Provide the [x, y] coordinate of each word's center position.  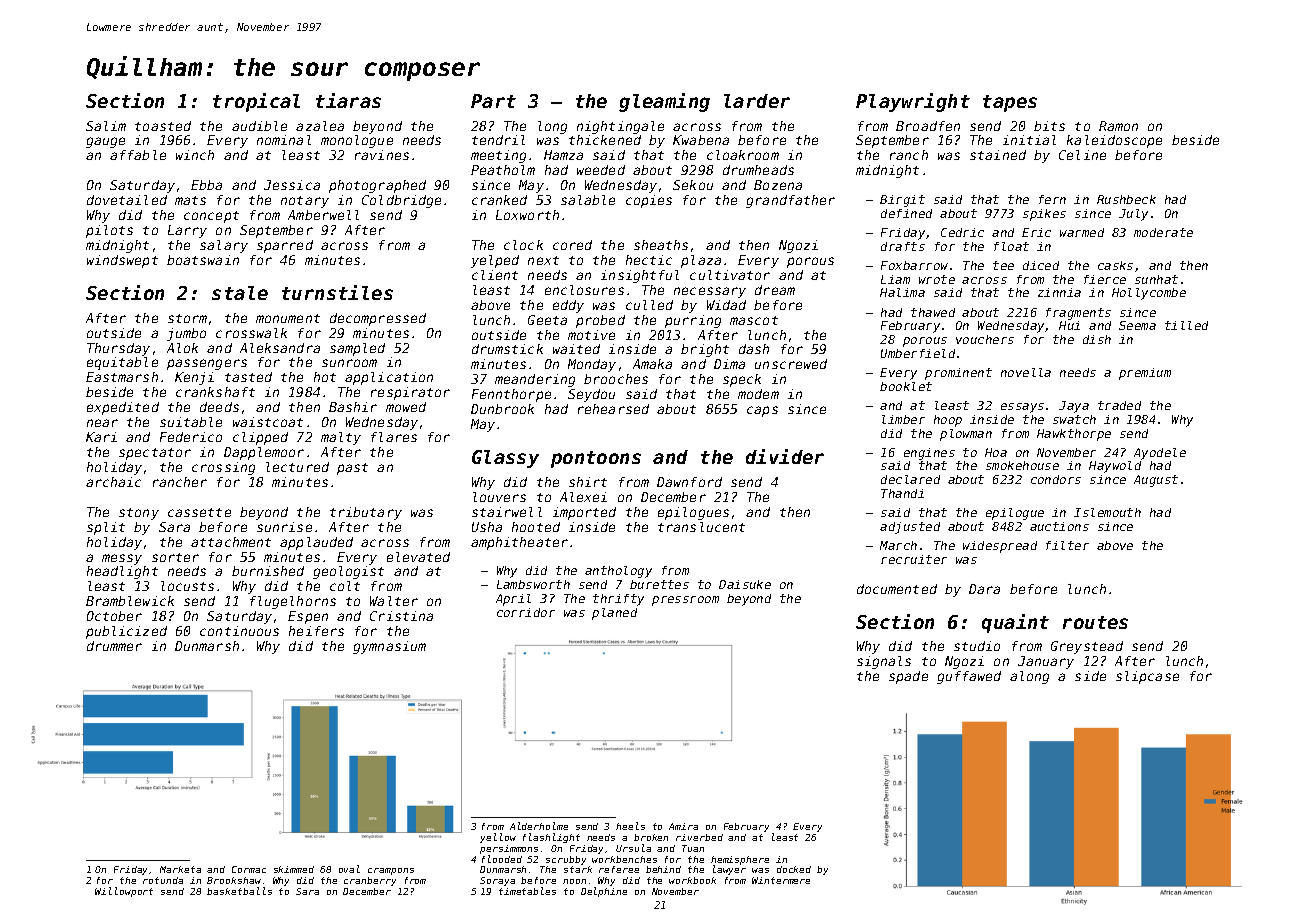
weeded [601, 170]
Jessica [292, 185]
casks [1115, 265]
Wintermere [781, 880]
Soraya [497, 881]
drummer [114, 646]
